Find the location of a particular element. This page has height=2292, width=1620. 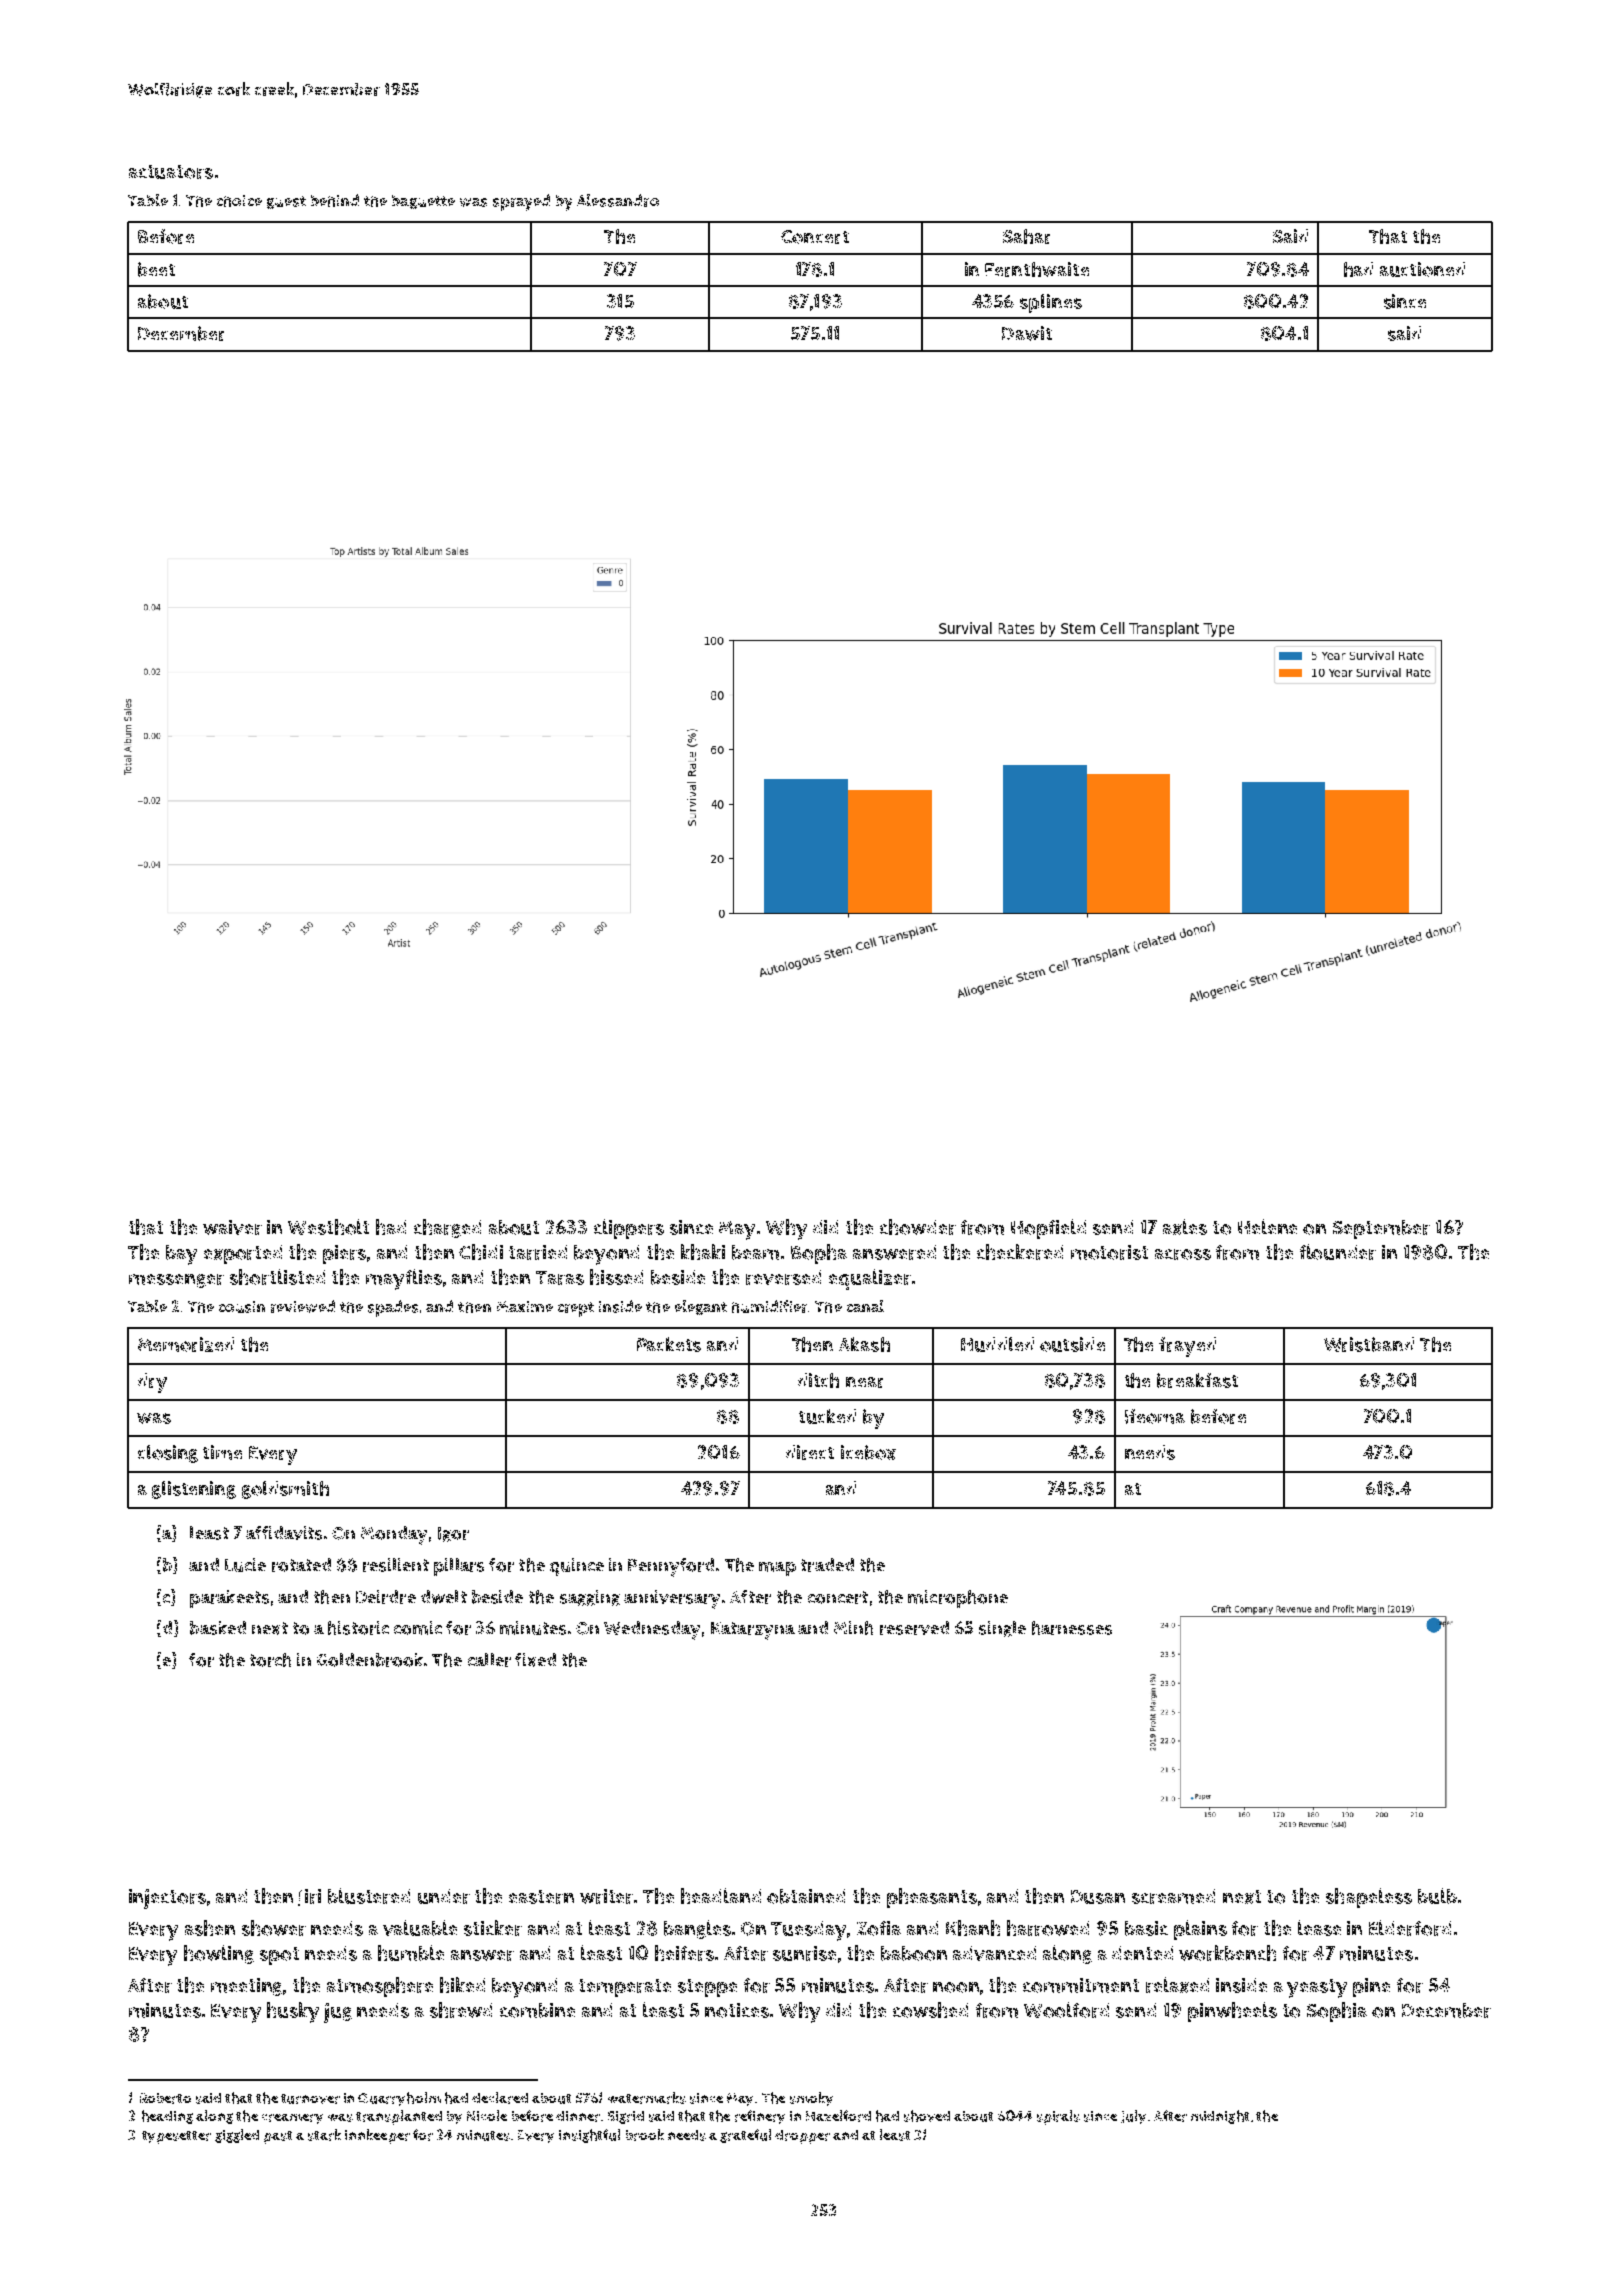

Fernthwaite is located at coordinates (1037, 269).
